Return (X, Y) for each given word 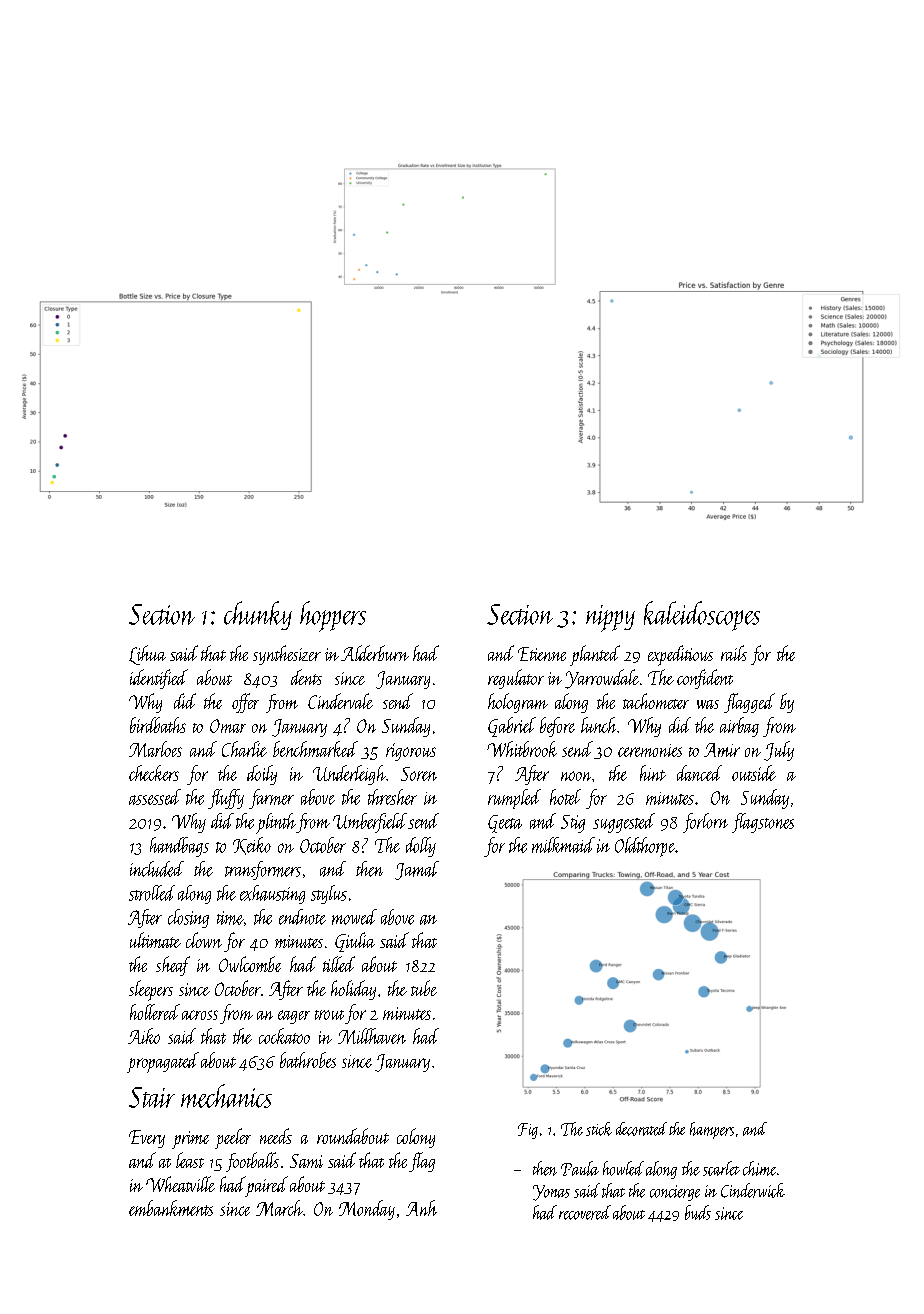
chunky (258, 615)
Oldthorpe (645, 847)
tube (424, 988)
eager (294, 1017)
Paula (580, 1168)
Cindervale (340, 701)
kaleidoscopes (702, 616)
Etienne (542, 654)
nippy (610, 618)
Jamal (417, 870)
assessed (155, 797)
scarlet (721, 1168)
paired (267, 1186)
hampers (712, 1130)
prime (190, 1140)
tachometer (656, 701)
